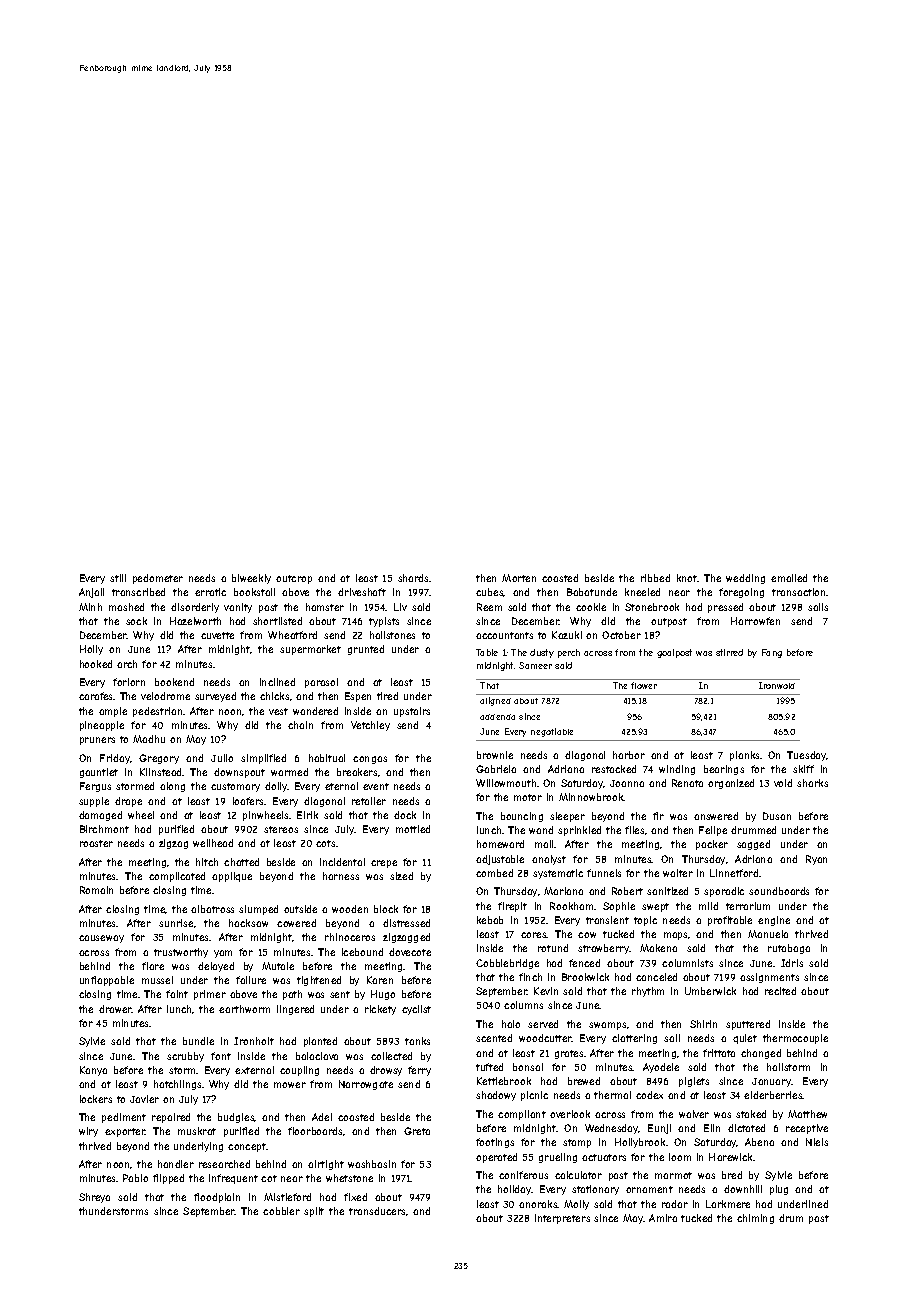 The image size is (908, 1316). Describe the element at coordinates (655, 578) in the image. I see `ribbed` at that location.
